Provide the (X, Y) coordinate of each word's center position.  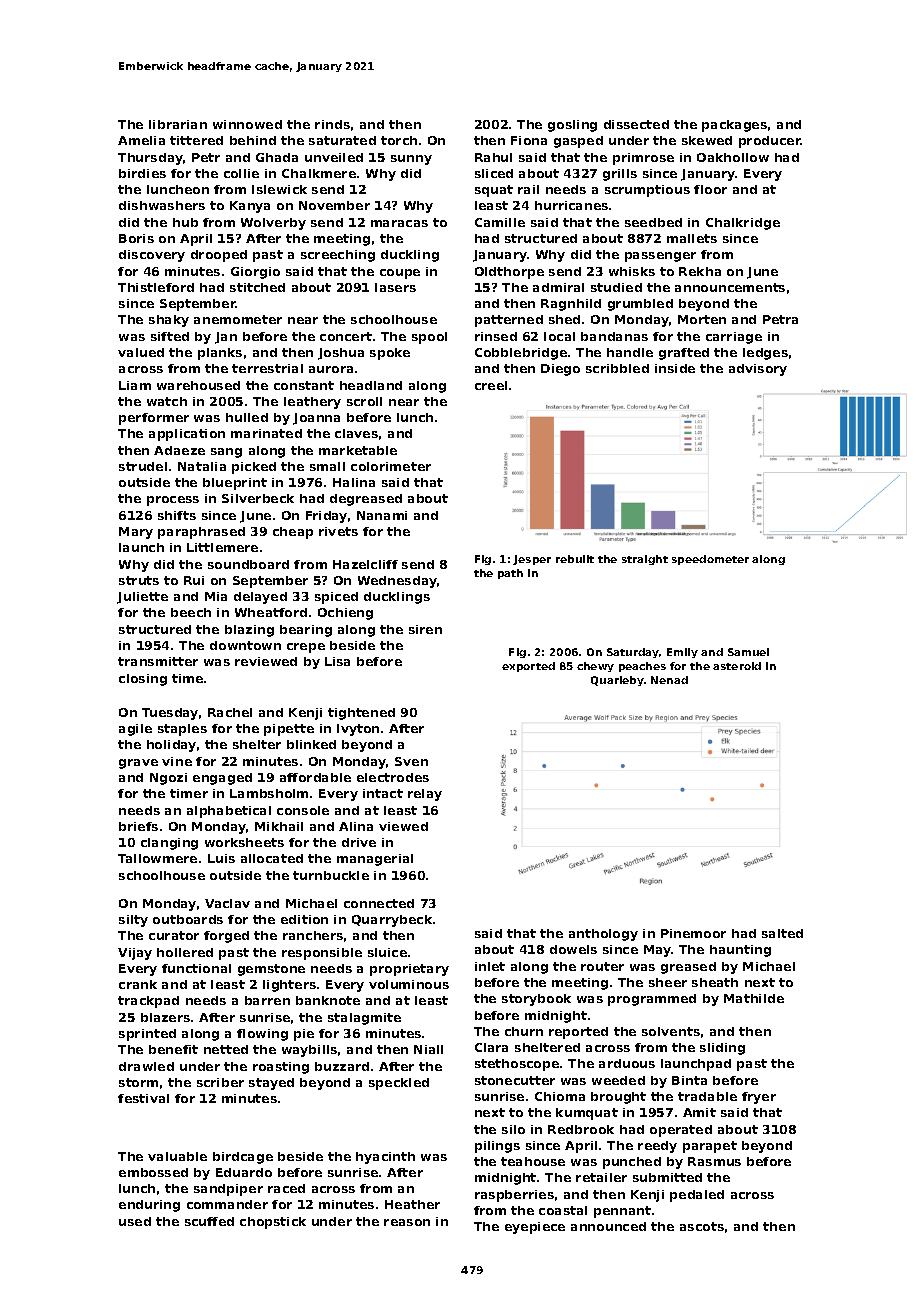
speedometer (710, 560)
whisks (632, 271)
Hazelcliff (365, 564)
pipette (289, 730)
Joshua (341, 354)
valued (141, 352)
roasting (281, 1068)
